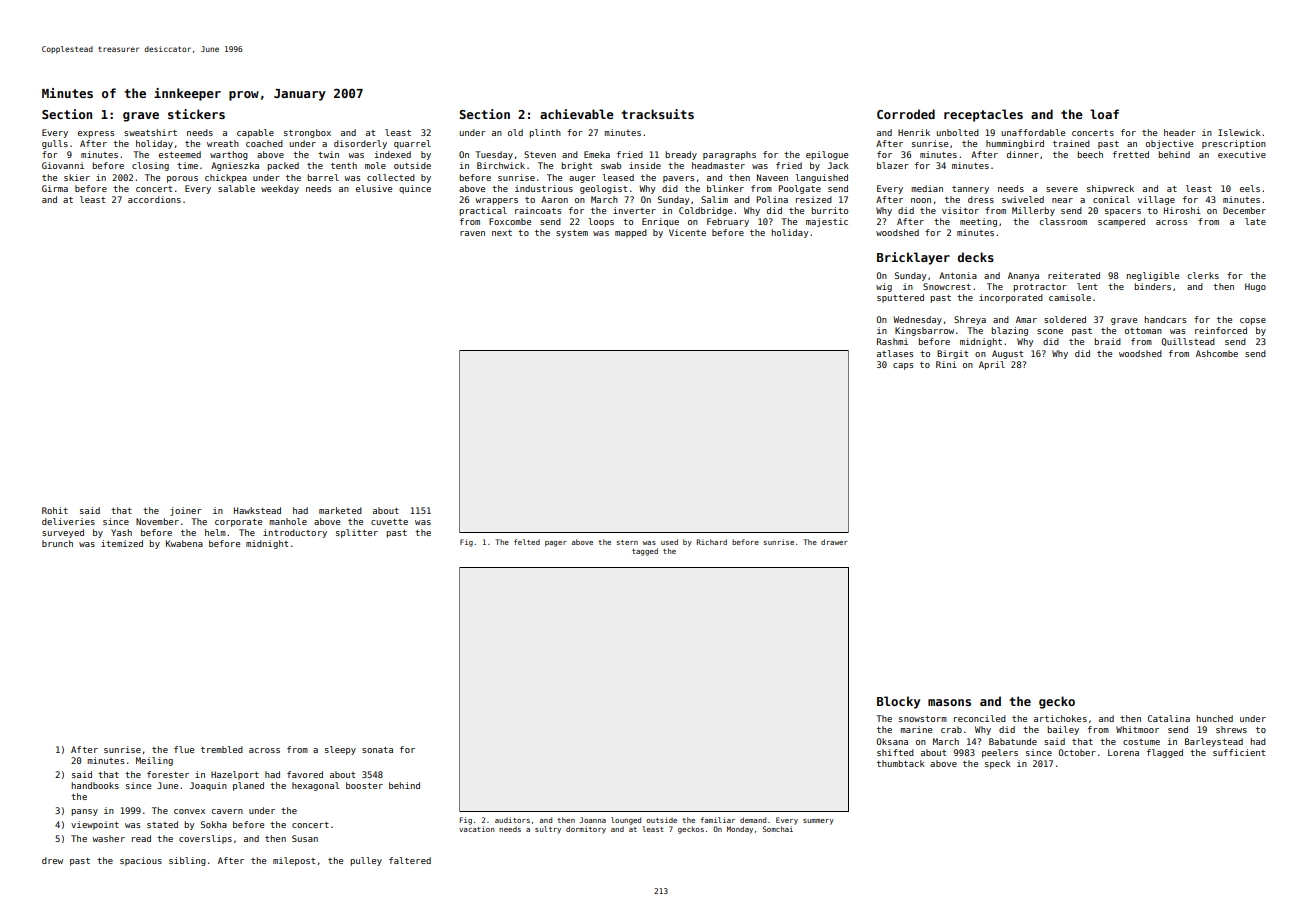 The width and height of the screenshot is (1308, 924). What do you see at coordinates (1169, 718) in the screenshot?
I see `Catalina` at bounding box center [1169, 718].
